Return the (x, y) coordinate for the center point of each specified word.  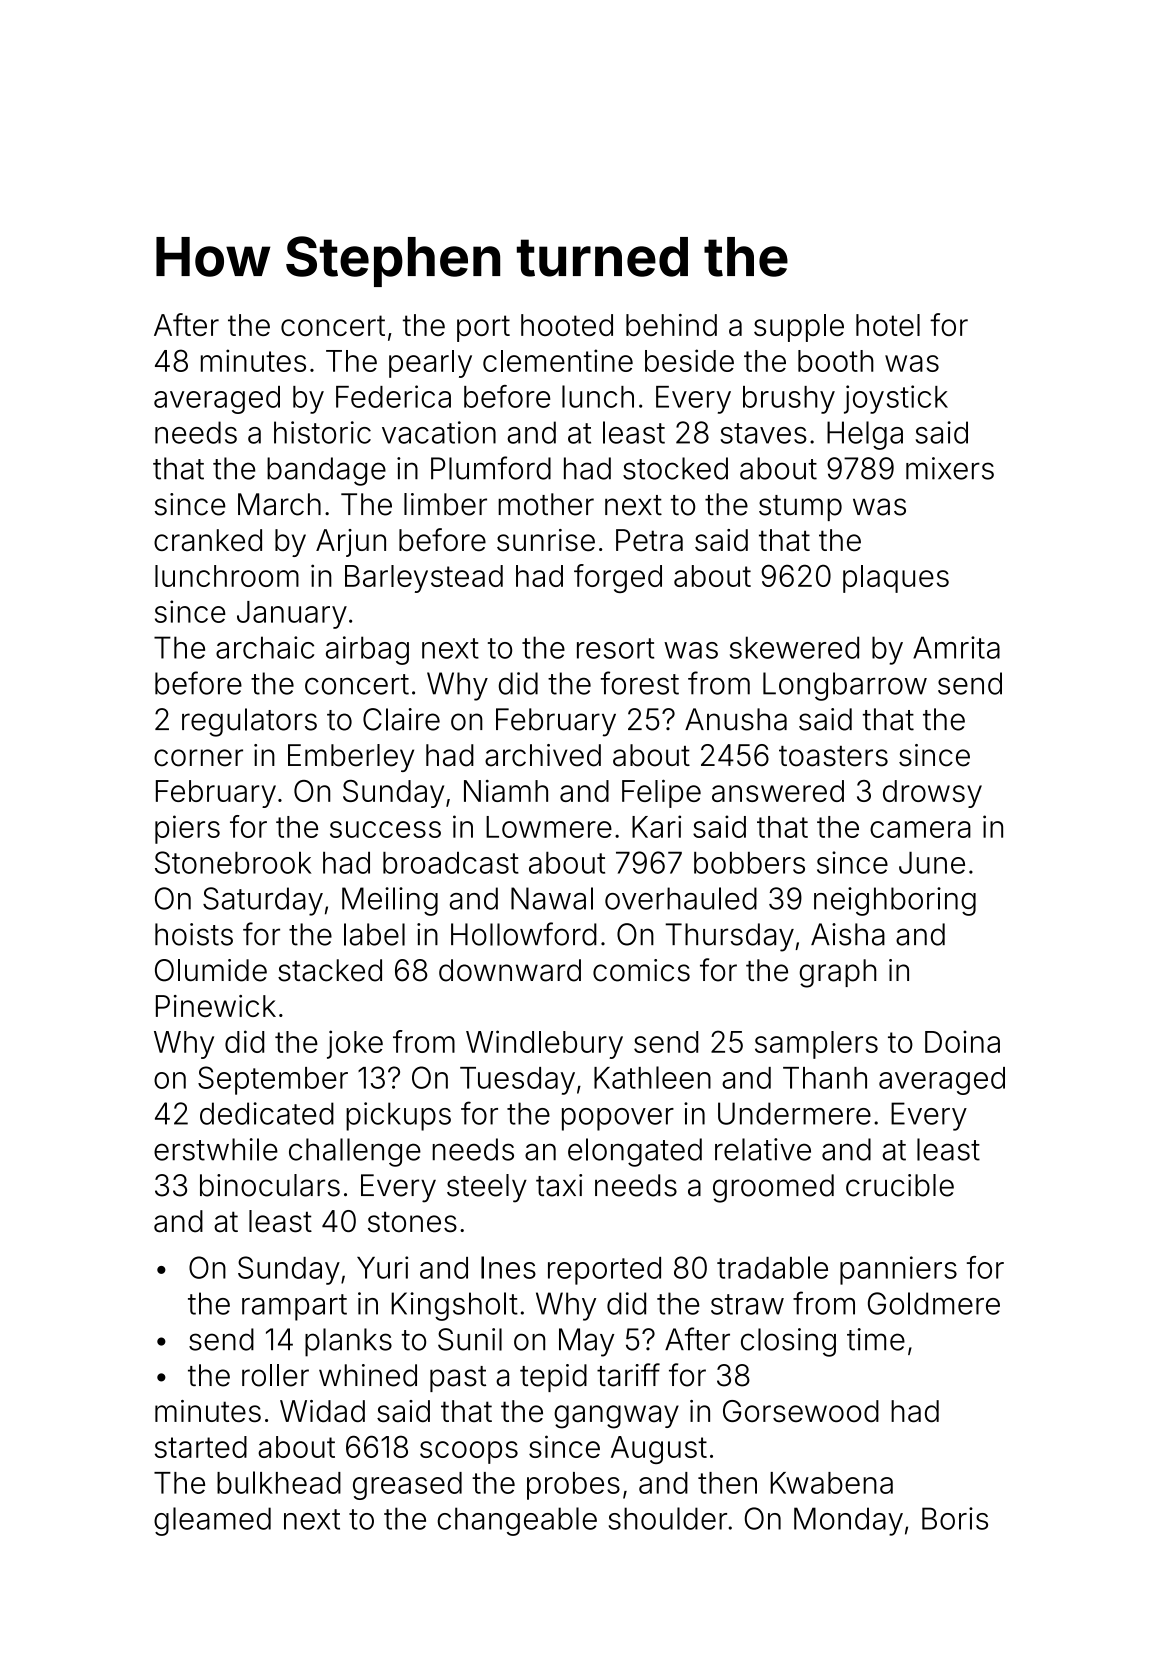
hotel (888, 325)
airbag (367, 650)
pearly (430, 364)
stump (800, 508)
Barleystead (424, 579)
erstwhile (216, 1149)
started (201, 1447)
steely (487, 1188)
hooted (567, 325)
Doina (962, 1041)
